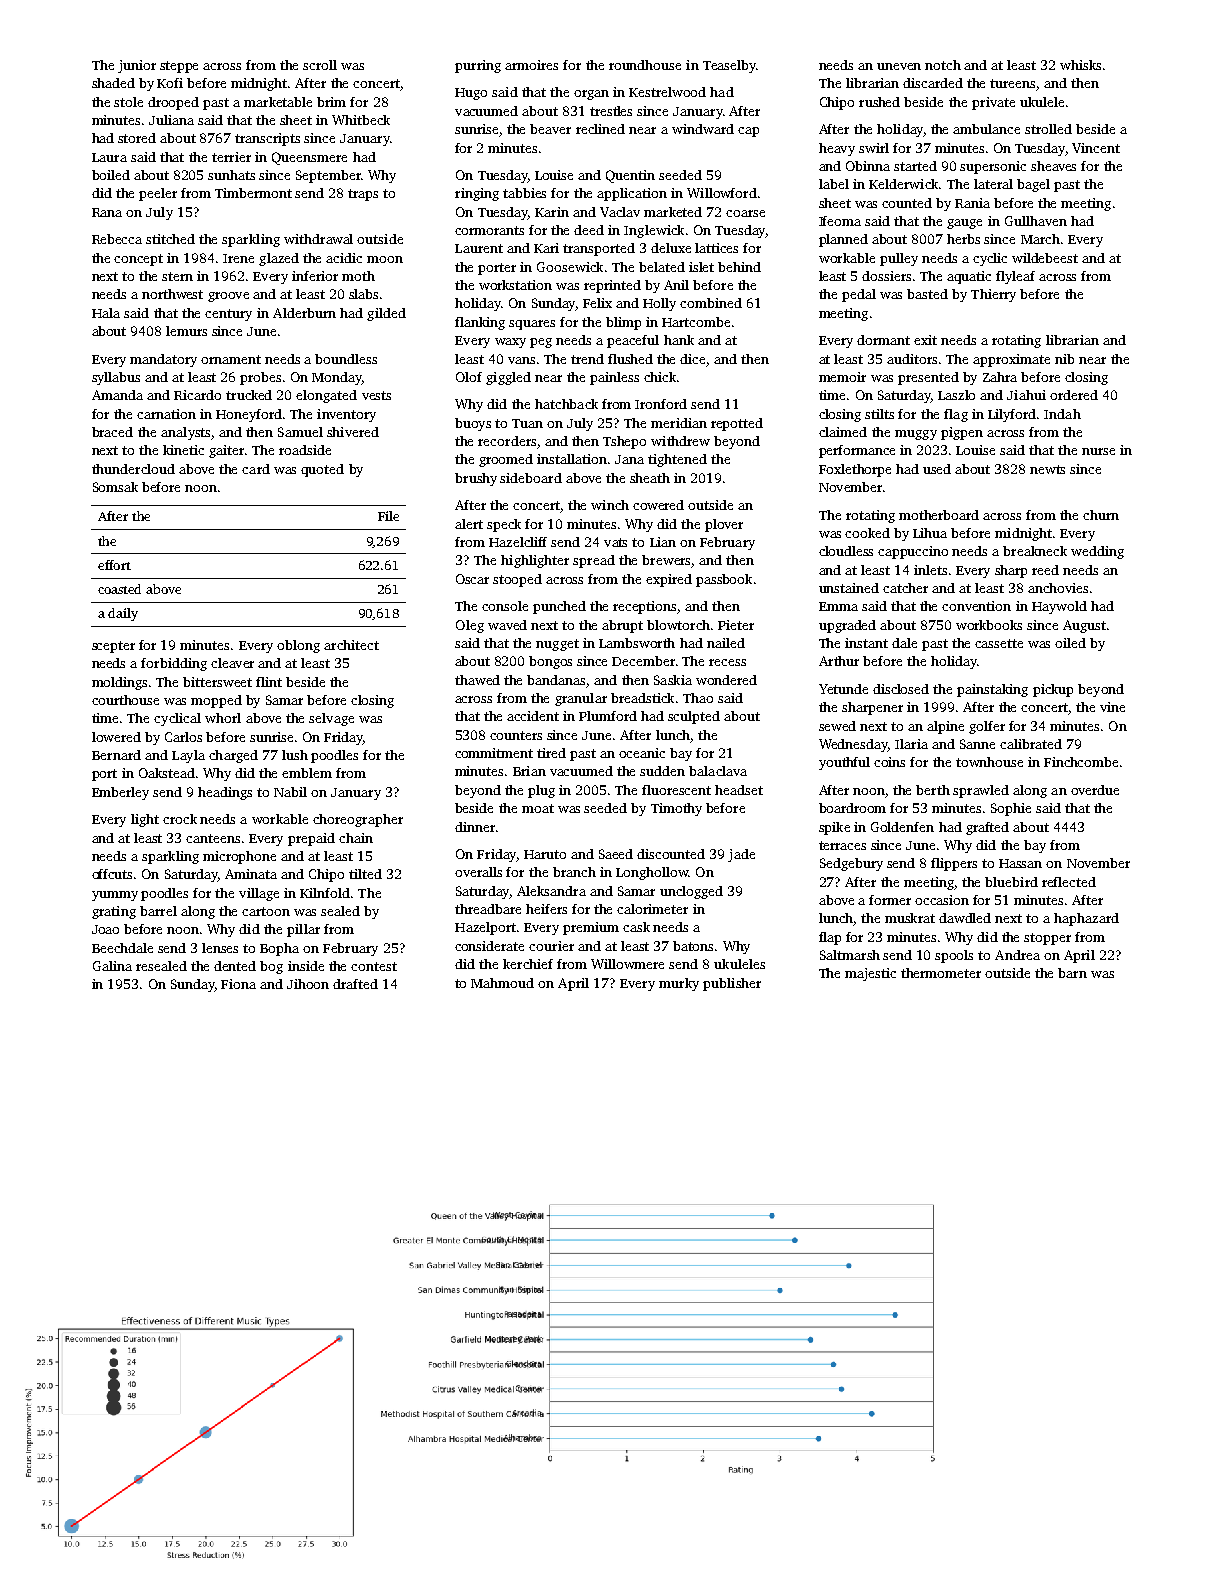 The height and width of the screenshot is (1585, 1225). I want to click on spike, so click(834, 828).
